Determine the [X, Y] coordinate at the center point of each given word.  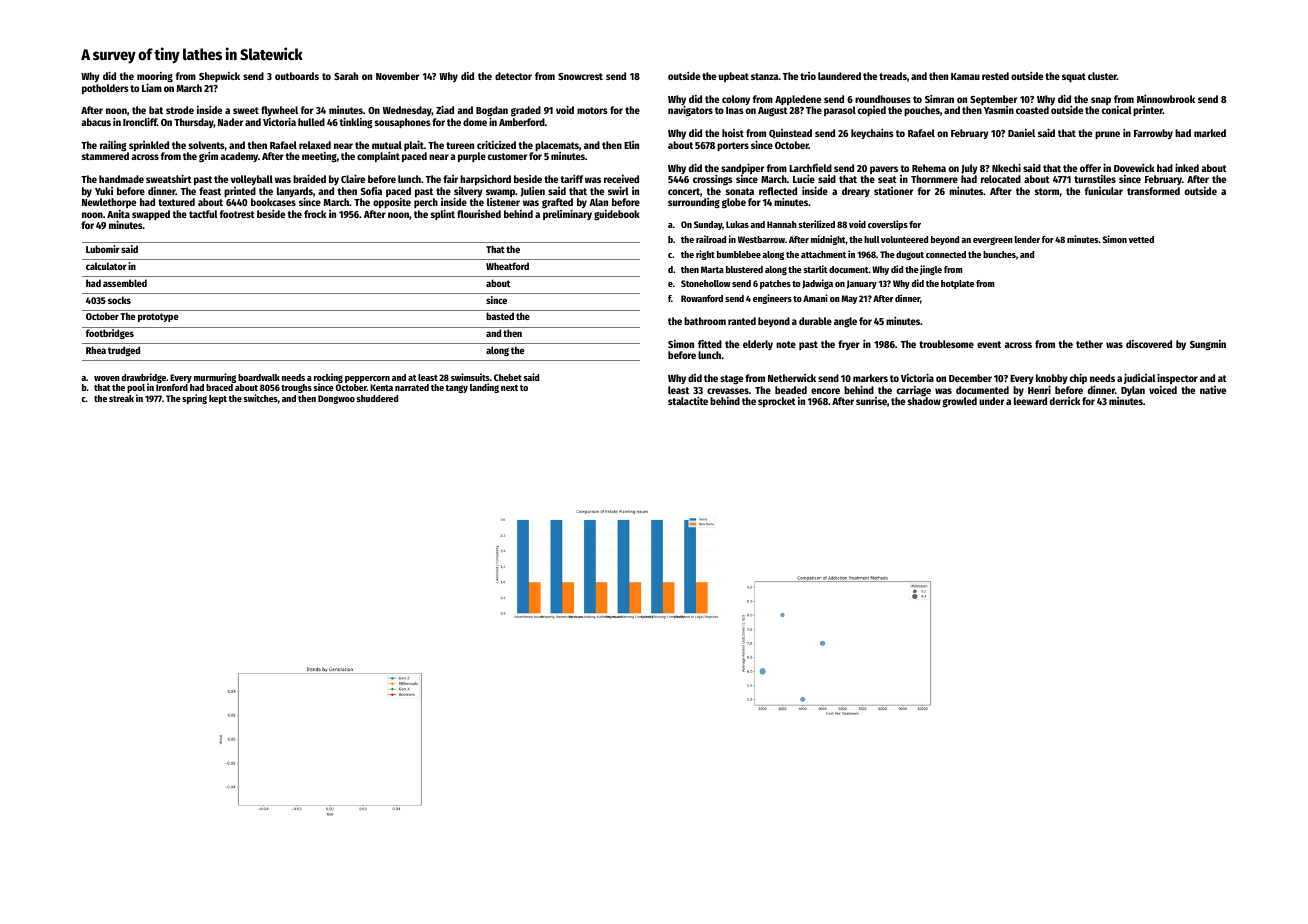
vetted [1141, 239]
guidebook [617, 215]
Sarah [346, 76]
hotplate [957, 284]
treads [893, 76]
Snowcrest [580, 76]
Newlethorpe [109, 203]
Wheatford [507, 266]
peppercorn [367, 379]
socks [119, 300]
